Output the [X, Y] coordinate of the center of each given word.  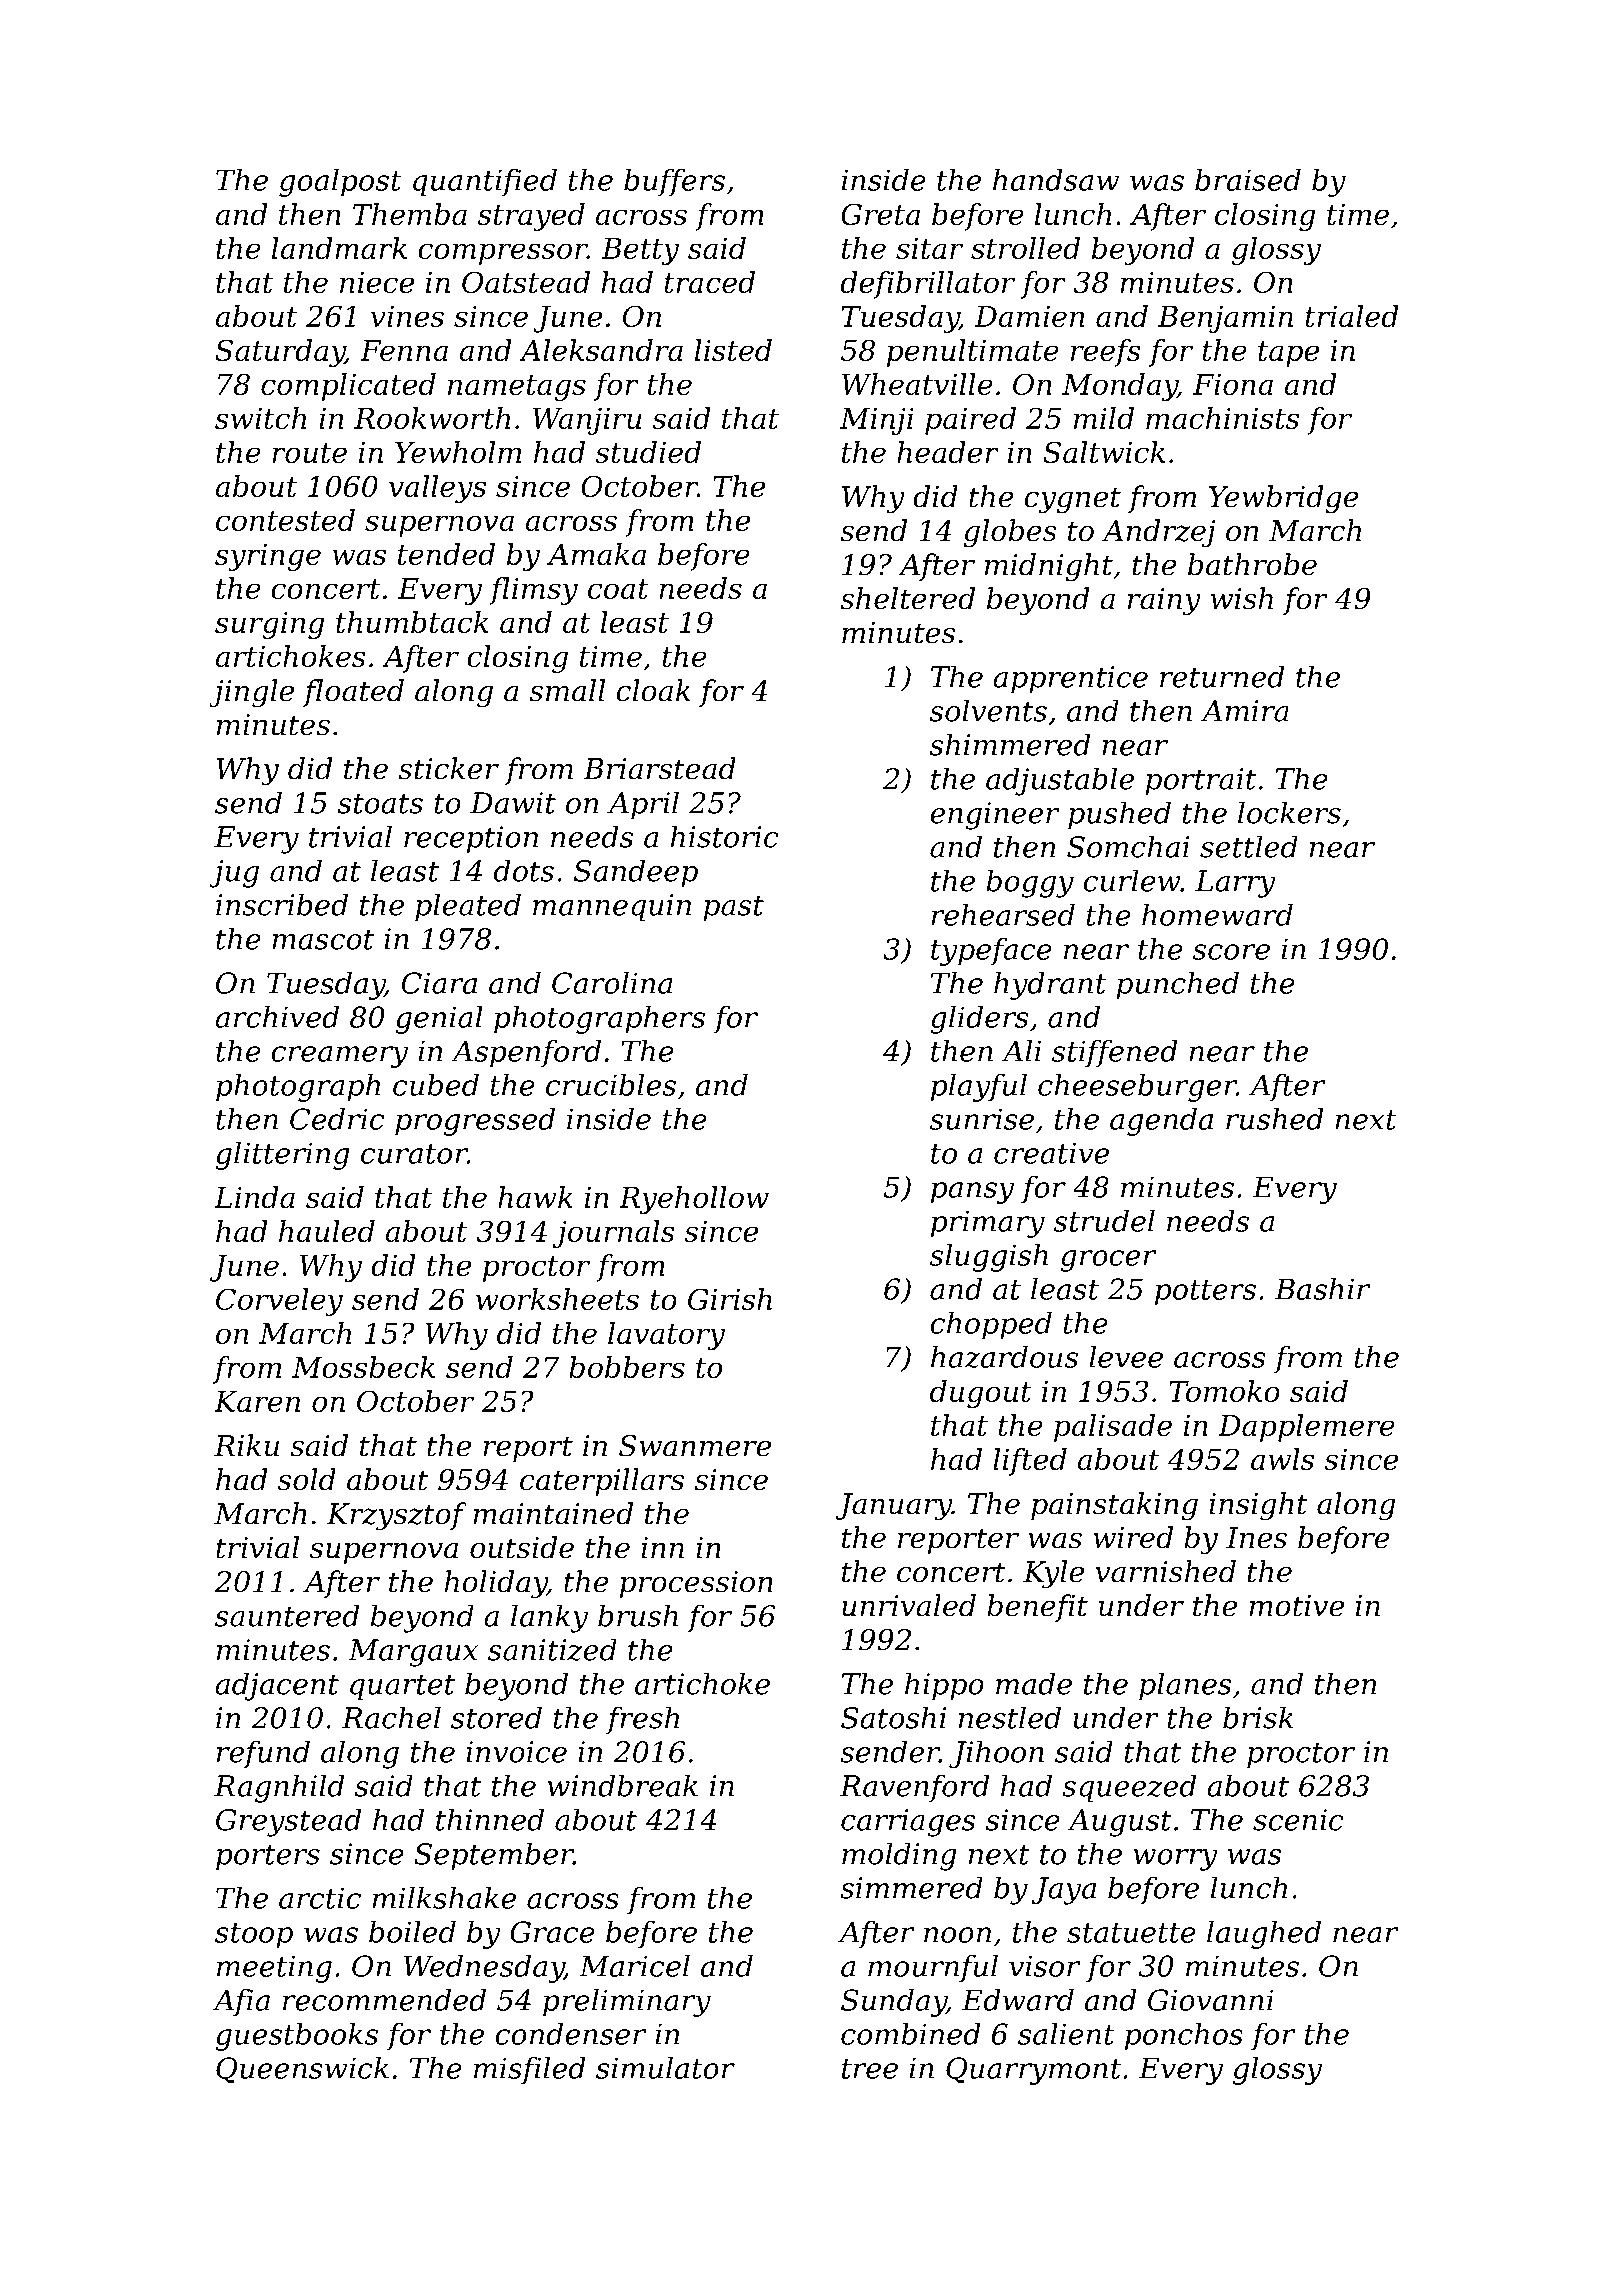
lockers [1289, 812]
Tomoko [1224, 1391]
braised [1248, 180]
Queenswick [302, 2070]
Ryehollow [694, 1200]
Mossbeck [363, 1367]
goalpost [340, 183]
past [733, 908]
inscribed [282, 904]
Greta [880, 214]
